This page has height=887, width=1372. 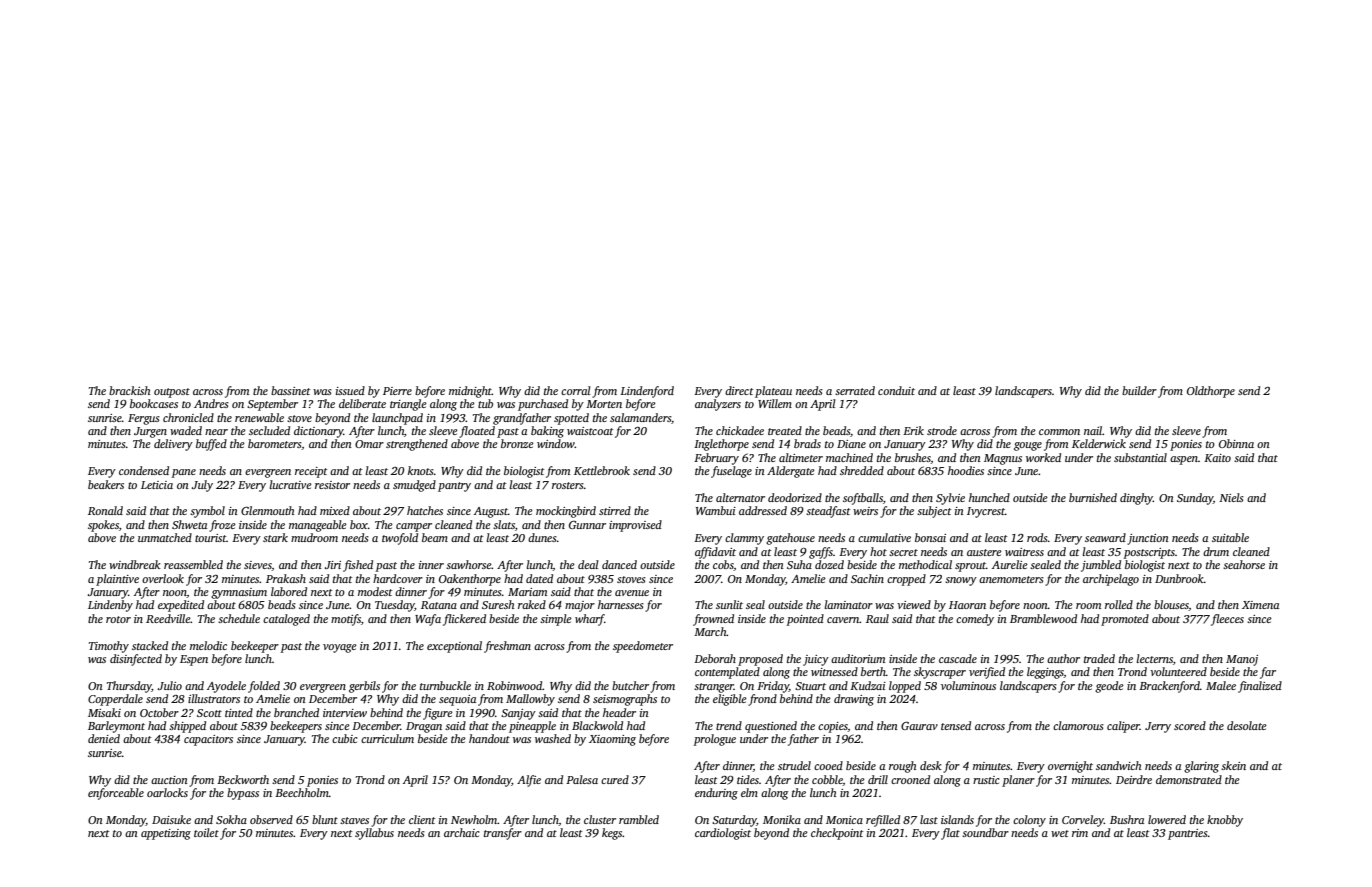 What do you see at coordinates (275, 537) in the page?
I see `stark` at bounding box center [275, 537].
